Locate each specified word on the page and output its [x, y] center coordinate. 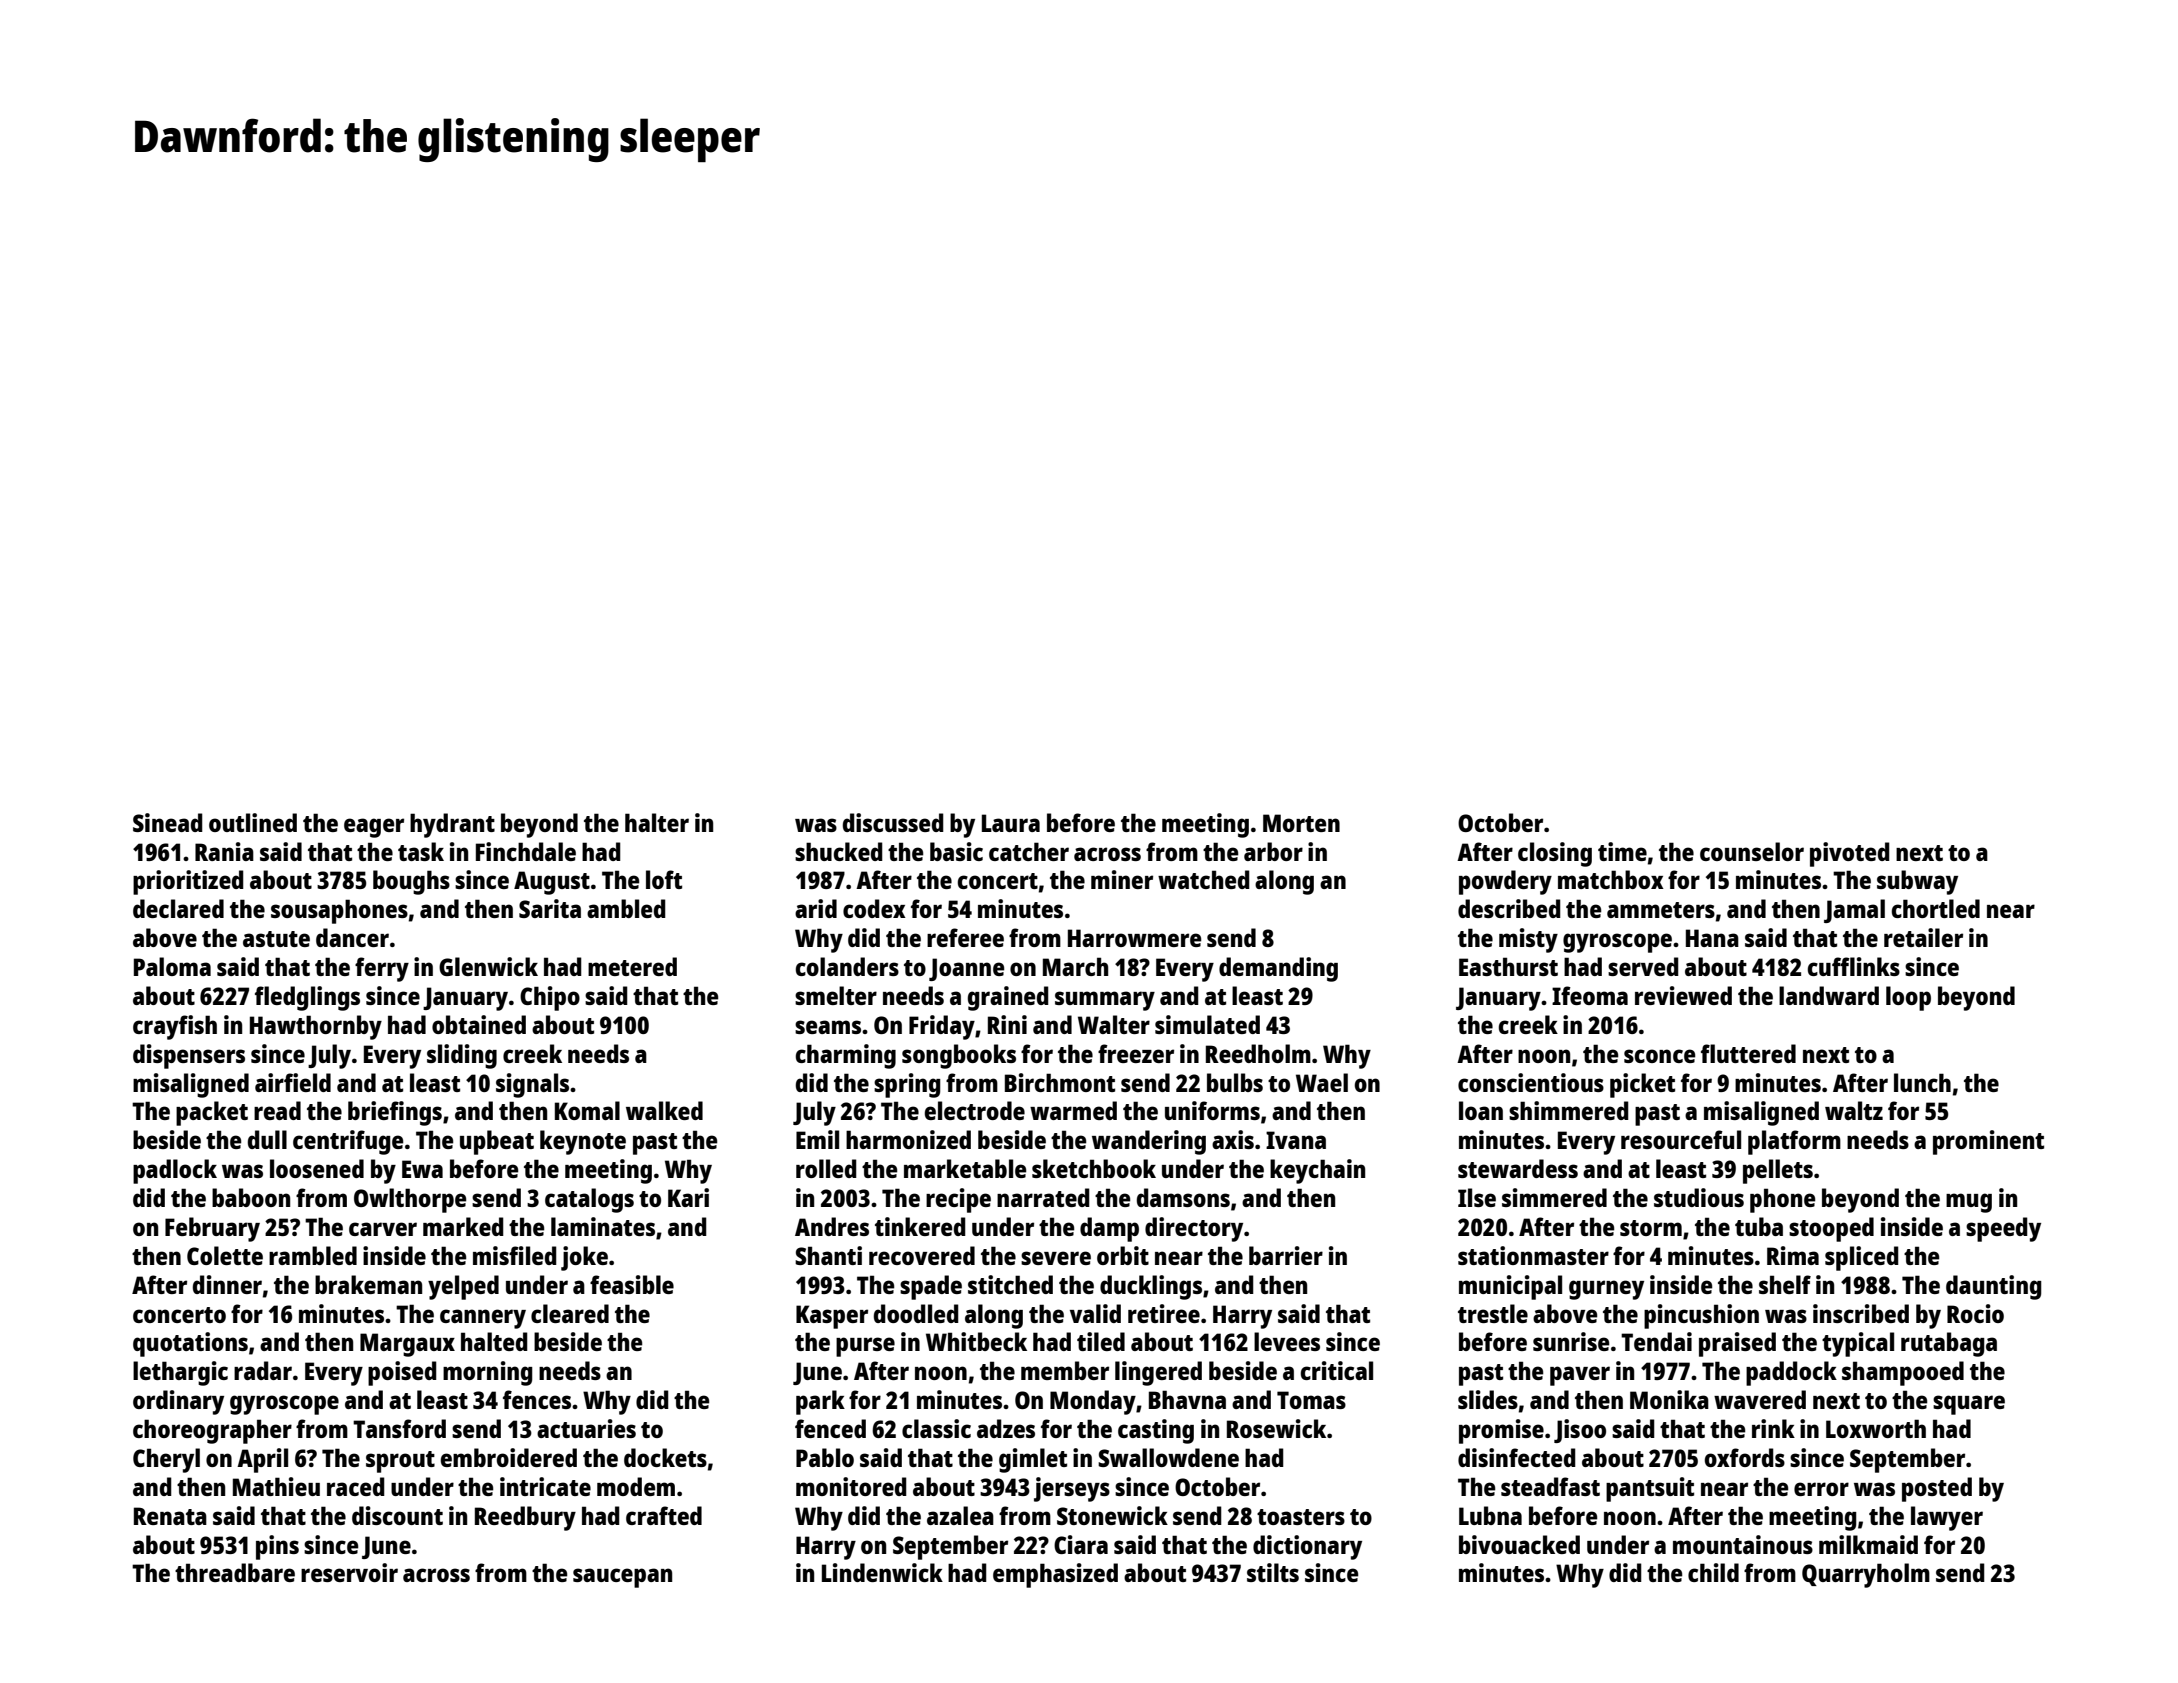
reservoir [349, 1572]
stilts [1273, 1572]
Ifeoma [1590, 995]
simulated [1207, 1024]
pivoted [1850, 854]
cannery [483, 1319]
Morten [1301, 823]
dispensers [189, 1056]
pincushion [1701, 1316]
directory [1194, 1229]
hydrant [452, 825]
